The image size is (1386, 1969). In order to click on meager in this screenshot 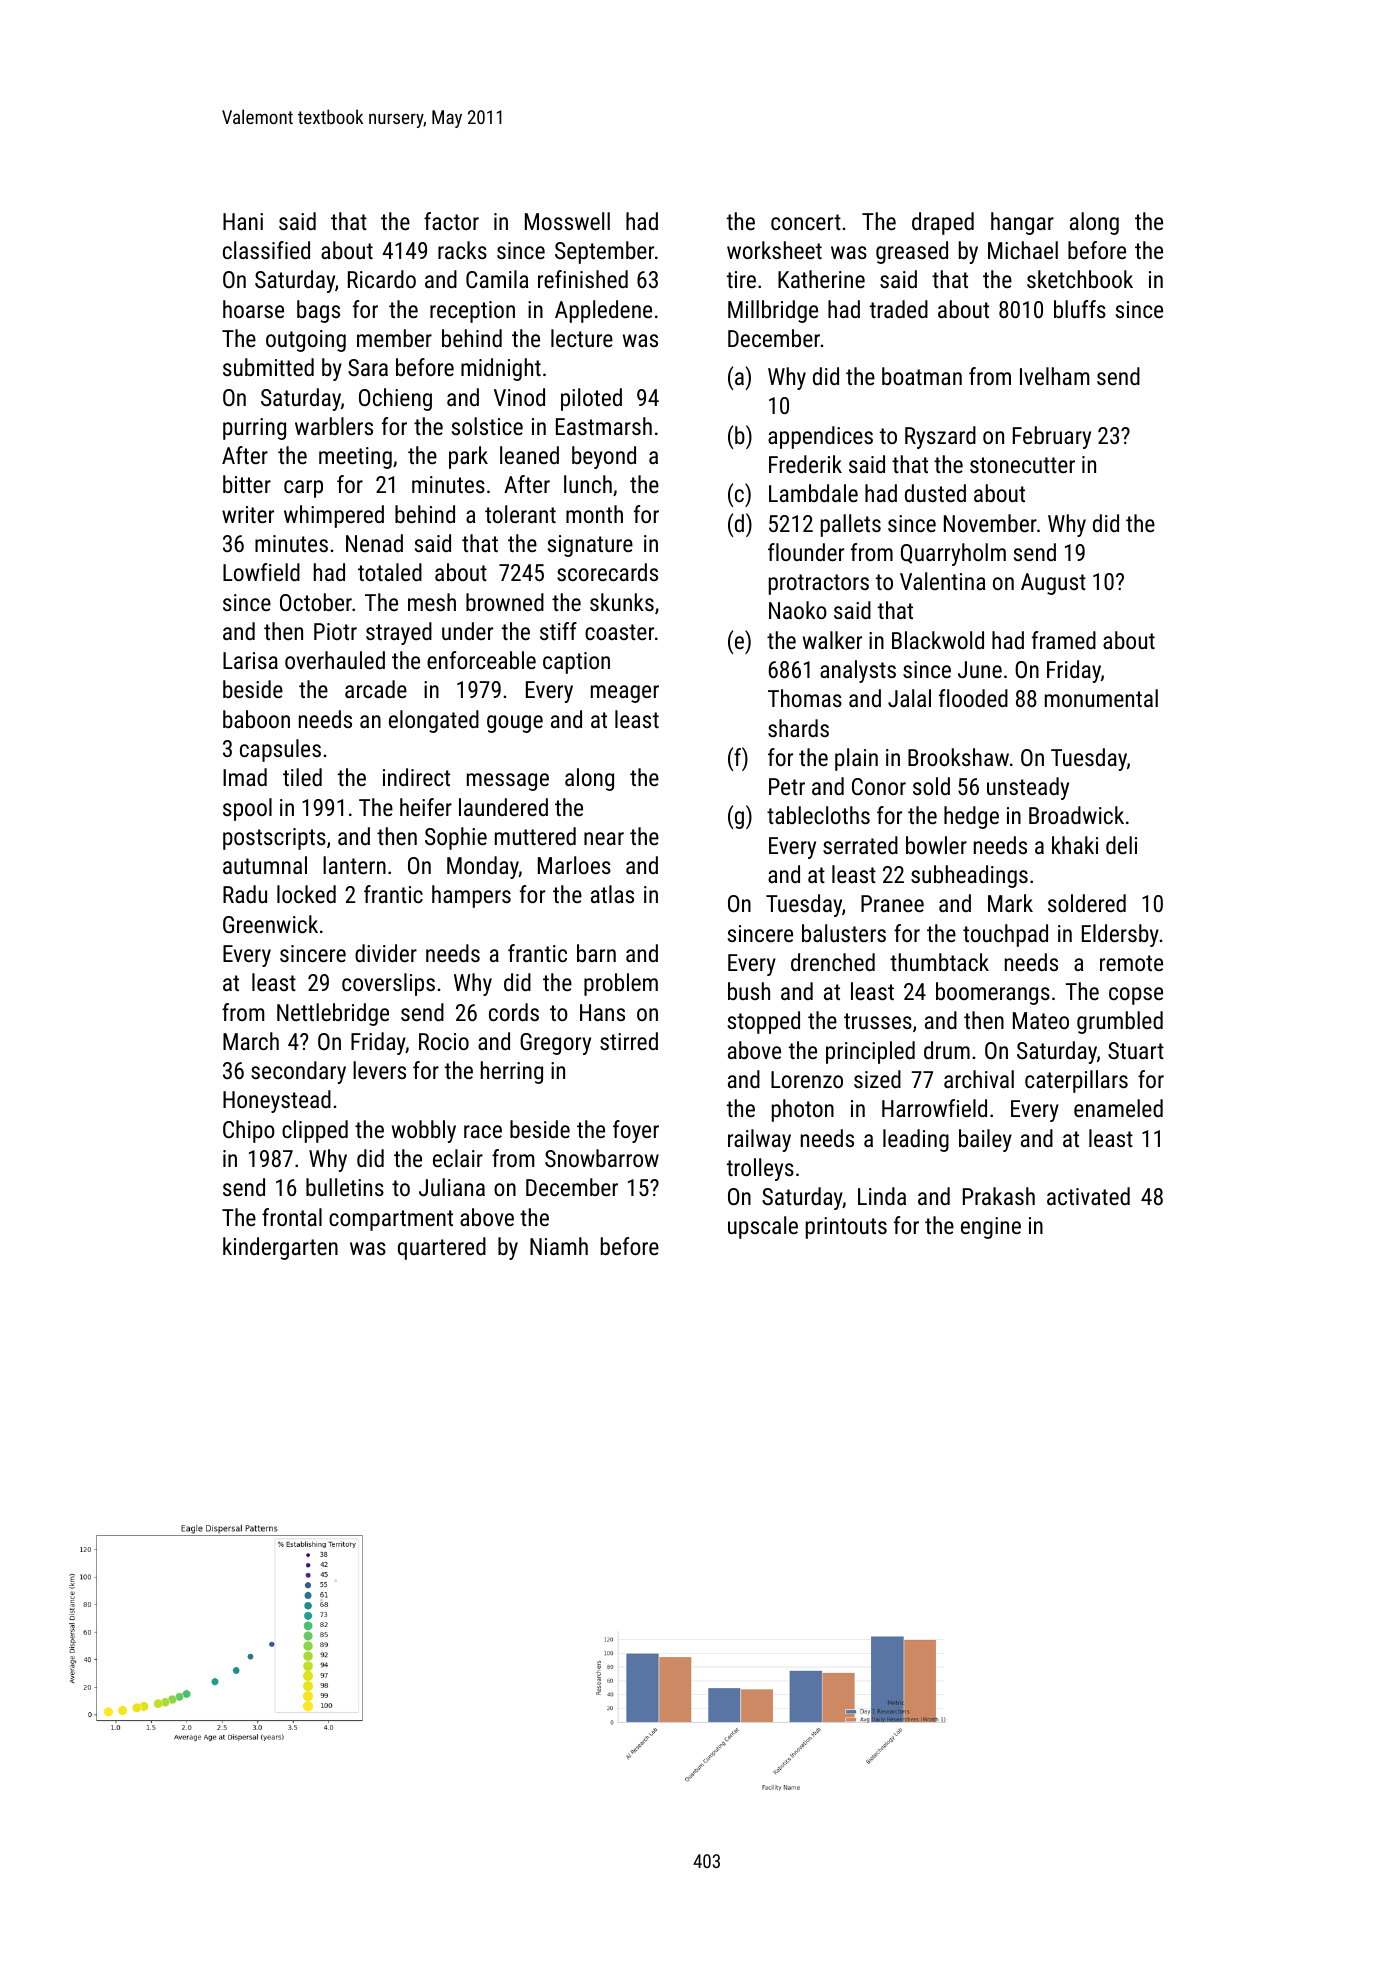, I will do `click(625, 694)`.
